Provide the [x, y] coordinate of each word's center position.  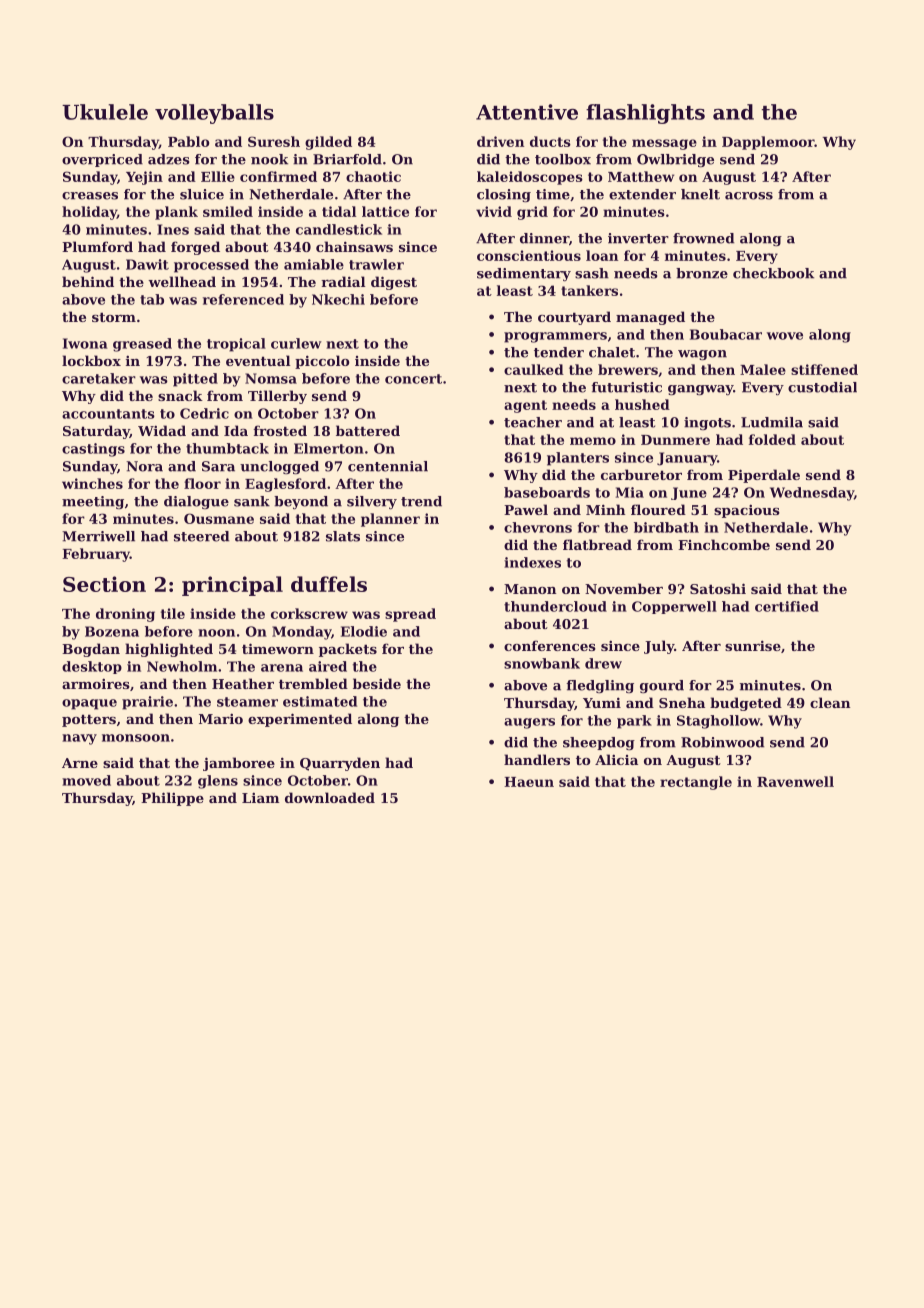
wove [785, 336]
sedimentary [524, 274]
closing [504, 195]
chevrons [538, 527]
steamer [247, 702]
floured [658, 509]
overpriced [102, 160]
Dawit [147, 264]
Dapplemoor [768, 143]
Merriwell [98, 536]
